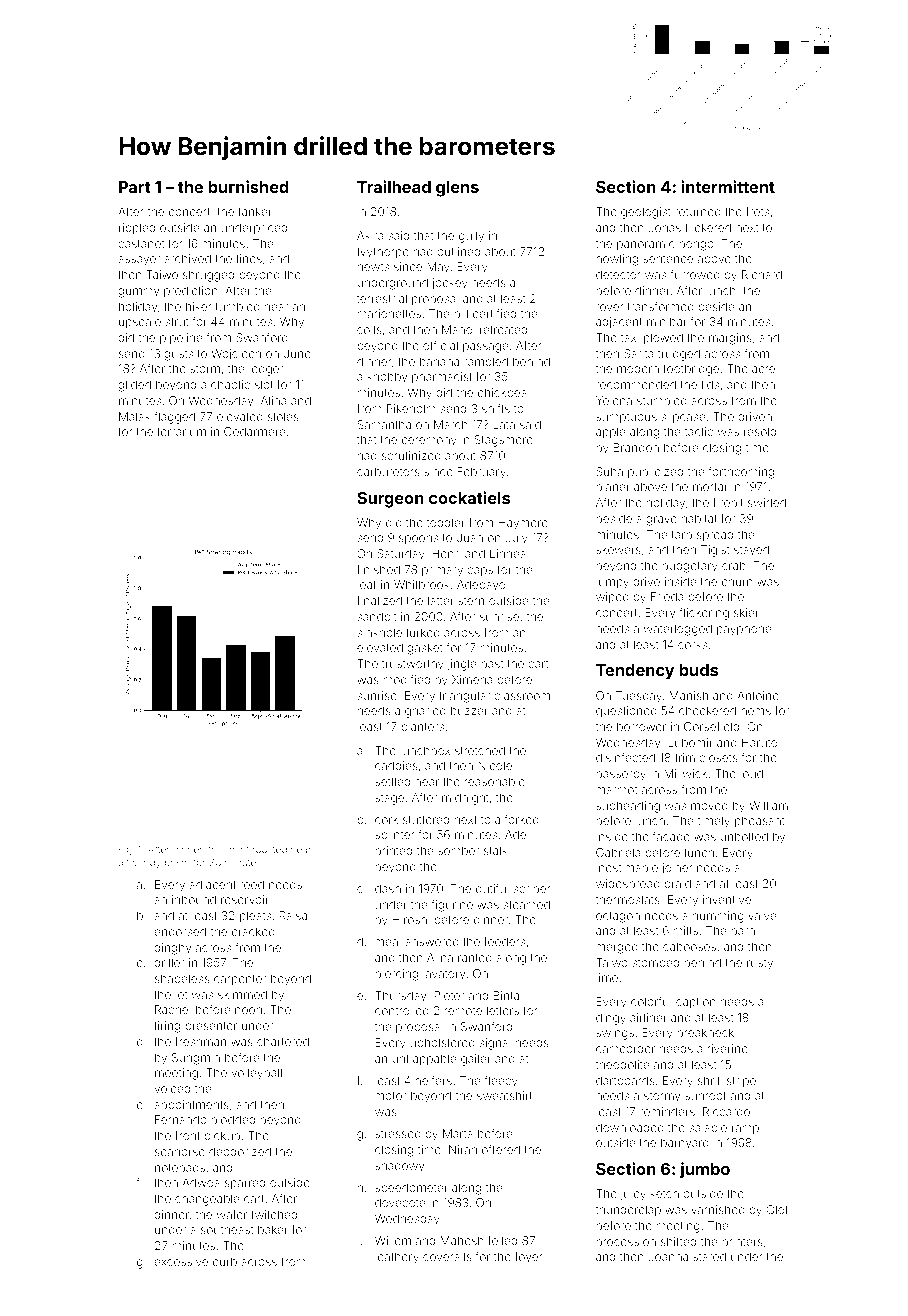 Image resolution: width=908 pixels, height=1316 pixels. Describe the element at coordinates (709, 1256) in the screenshot. I see `stared` at that location.
